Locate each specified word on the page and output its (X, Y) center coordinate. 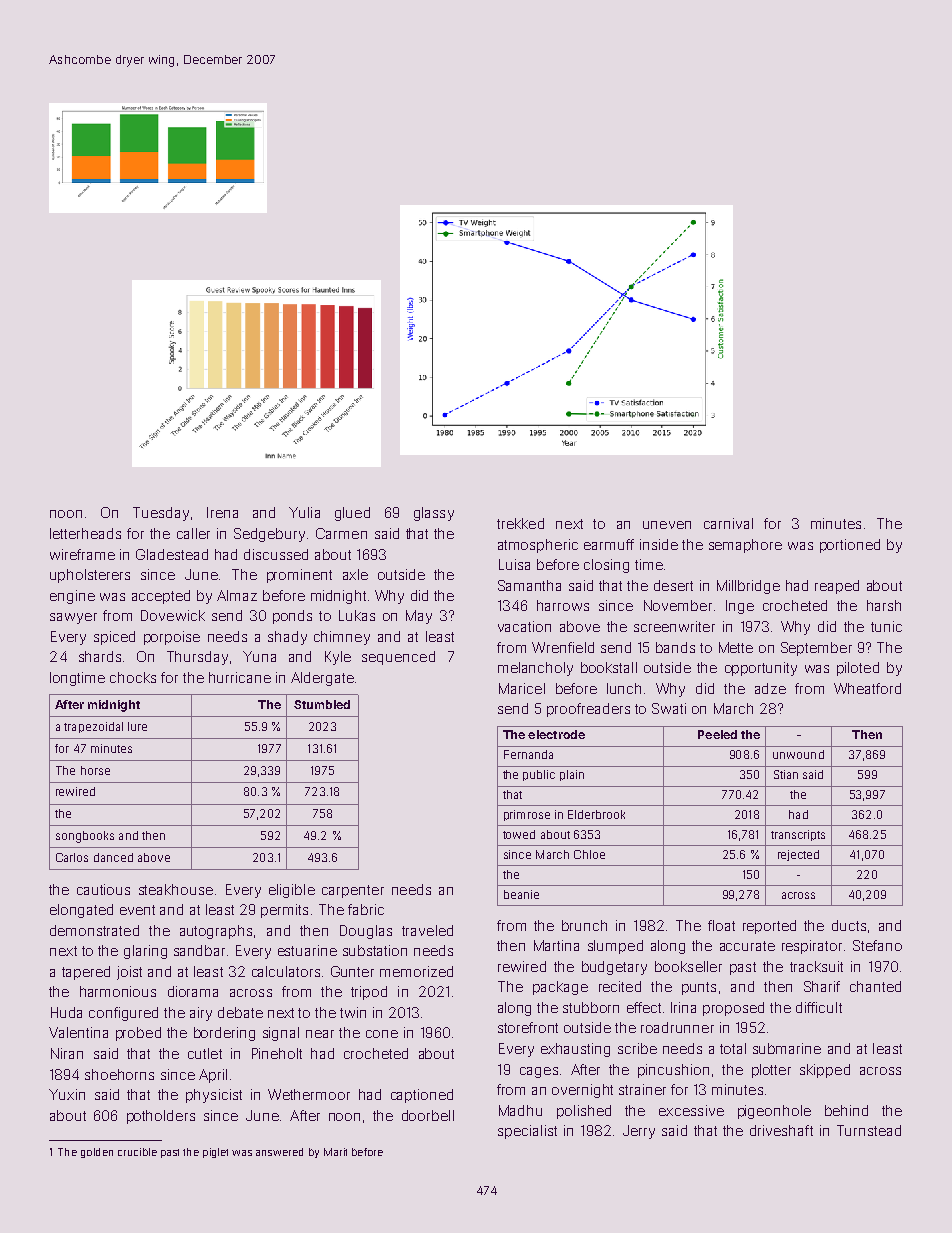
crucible (137, 1152)
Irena (222, 512)
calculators (286, 971)
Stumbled (322, 704)
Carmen (341, 533)
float (721, 925)
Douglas (366, 932)
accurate (747, 946)
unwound (798, 754)
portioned (850, 546)
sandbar (199, 950)
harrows (563, 605)
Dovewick (173, 615)
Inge (740, 607)
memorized (416, 971)
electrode (556, 734)
